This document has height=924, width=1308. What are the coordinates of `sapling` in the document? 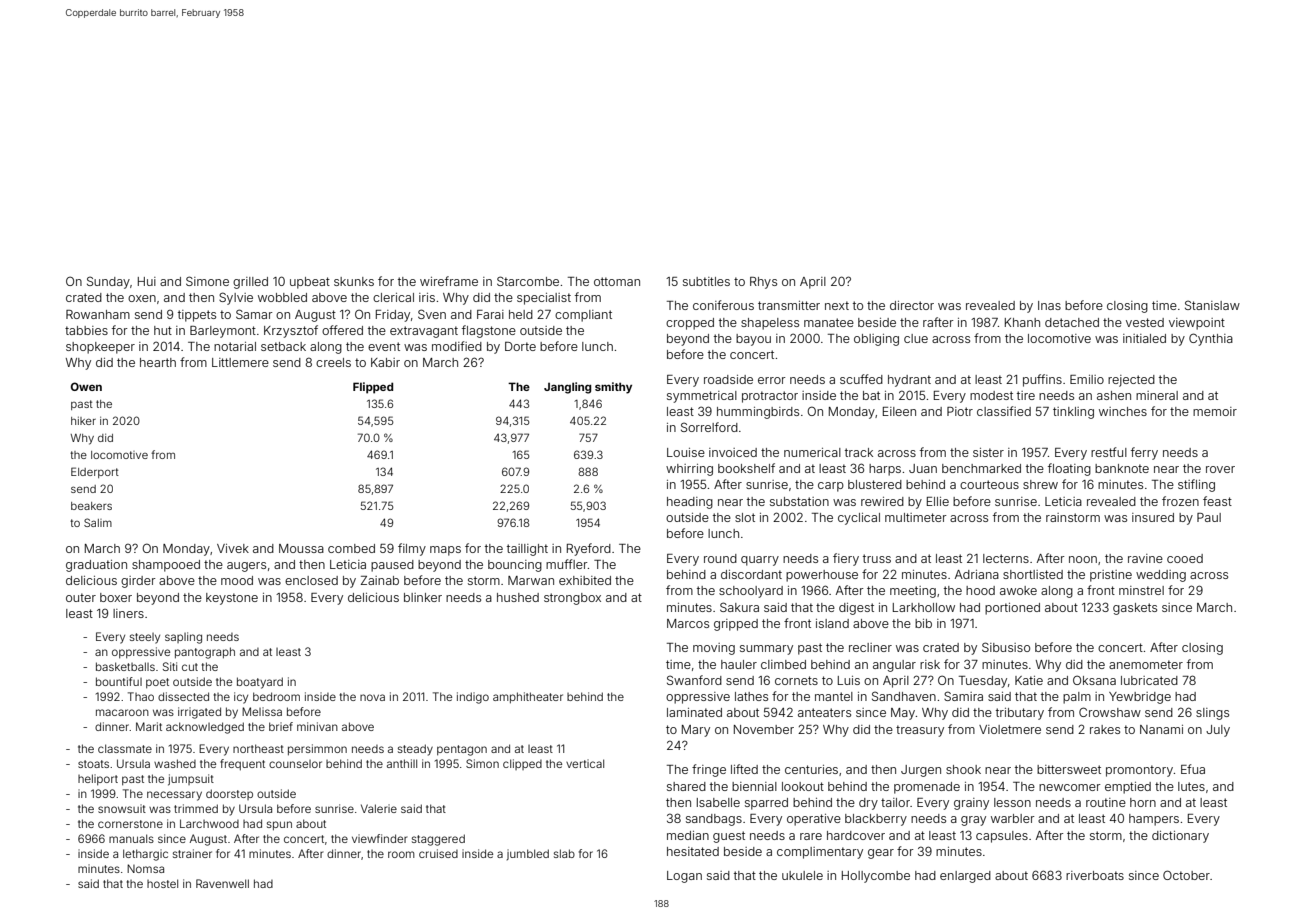 It's located at (183, 638).
